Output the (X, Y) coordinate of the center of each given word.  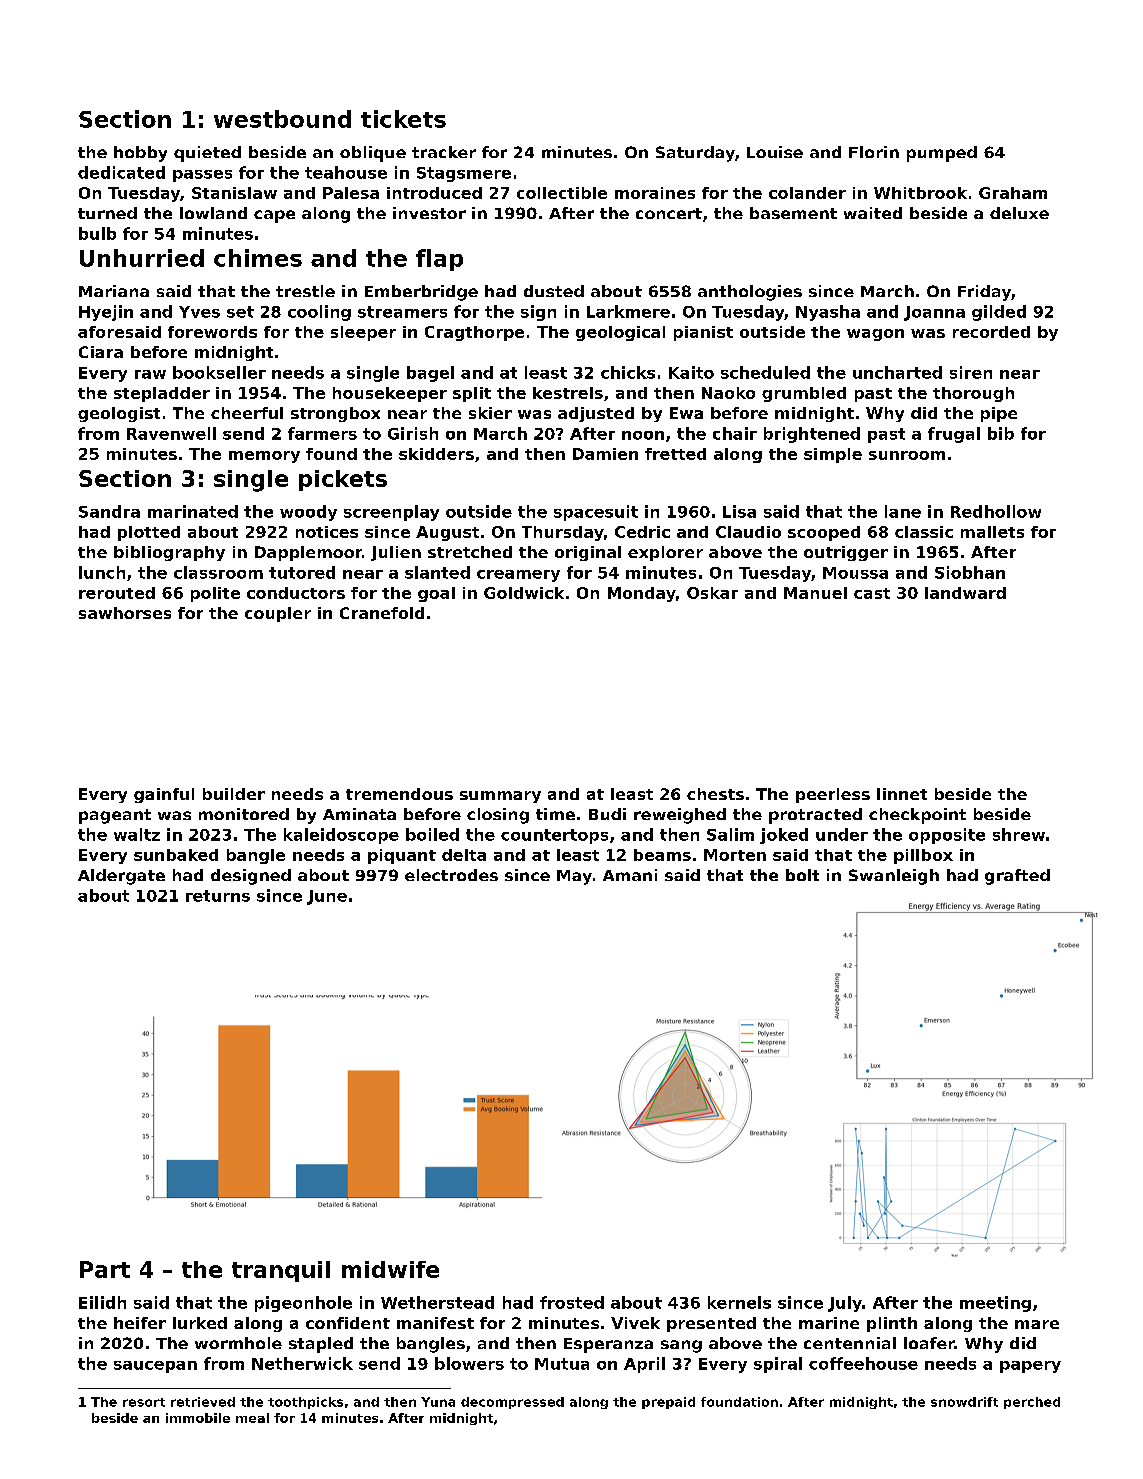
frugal (954, 435)
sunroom (907, 455)
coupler (278, 614)
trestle (305, 291)
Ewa (686, 413)
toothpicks (305, 1403)
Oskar (712, 593)
